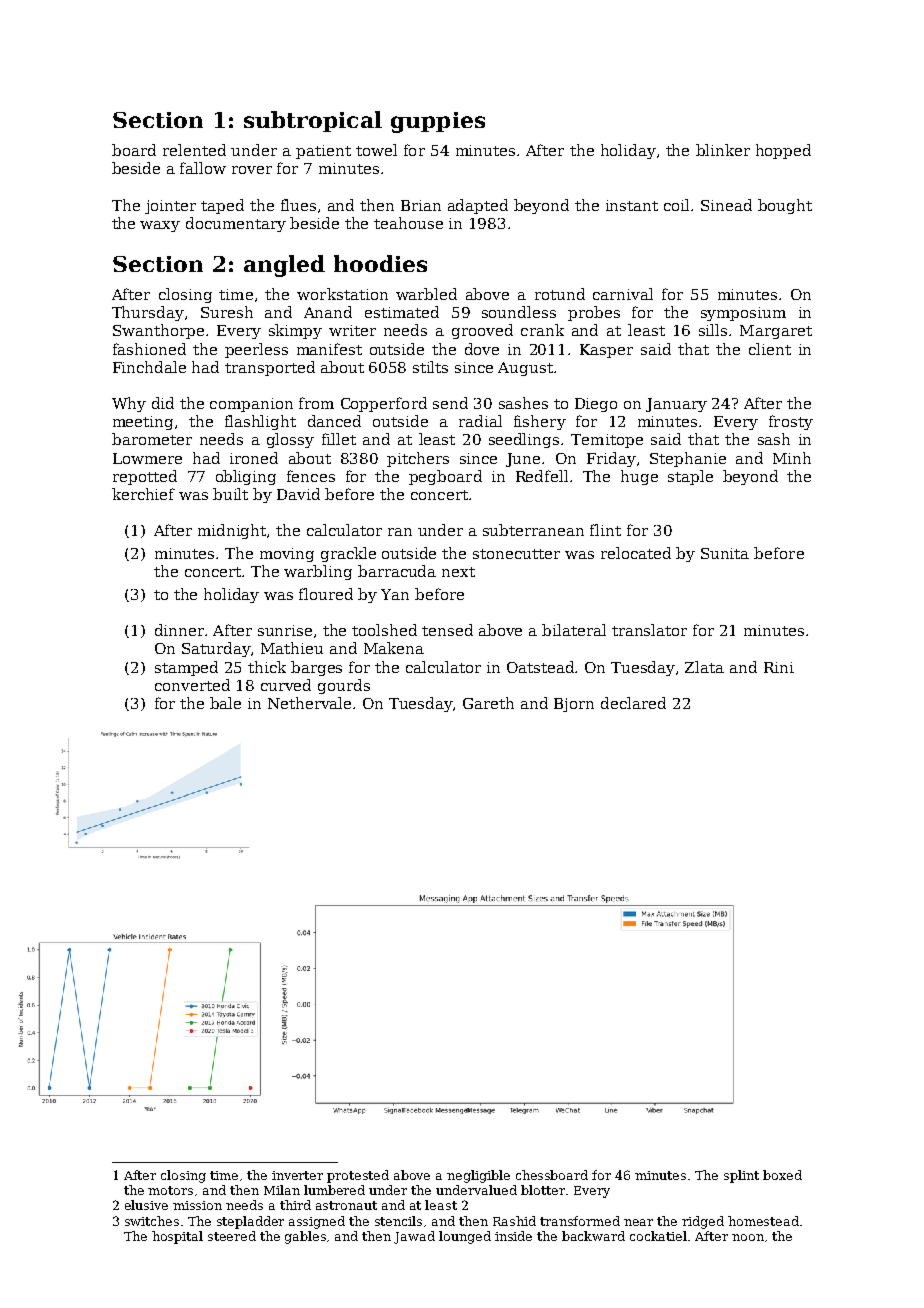 The height and width of the screenshot is (1308, 924). I want to click on Gareth, so click(488, 703).
